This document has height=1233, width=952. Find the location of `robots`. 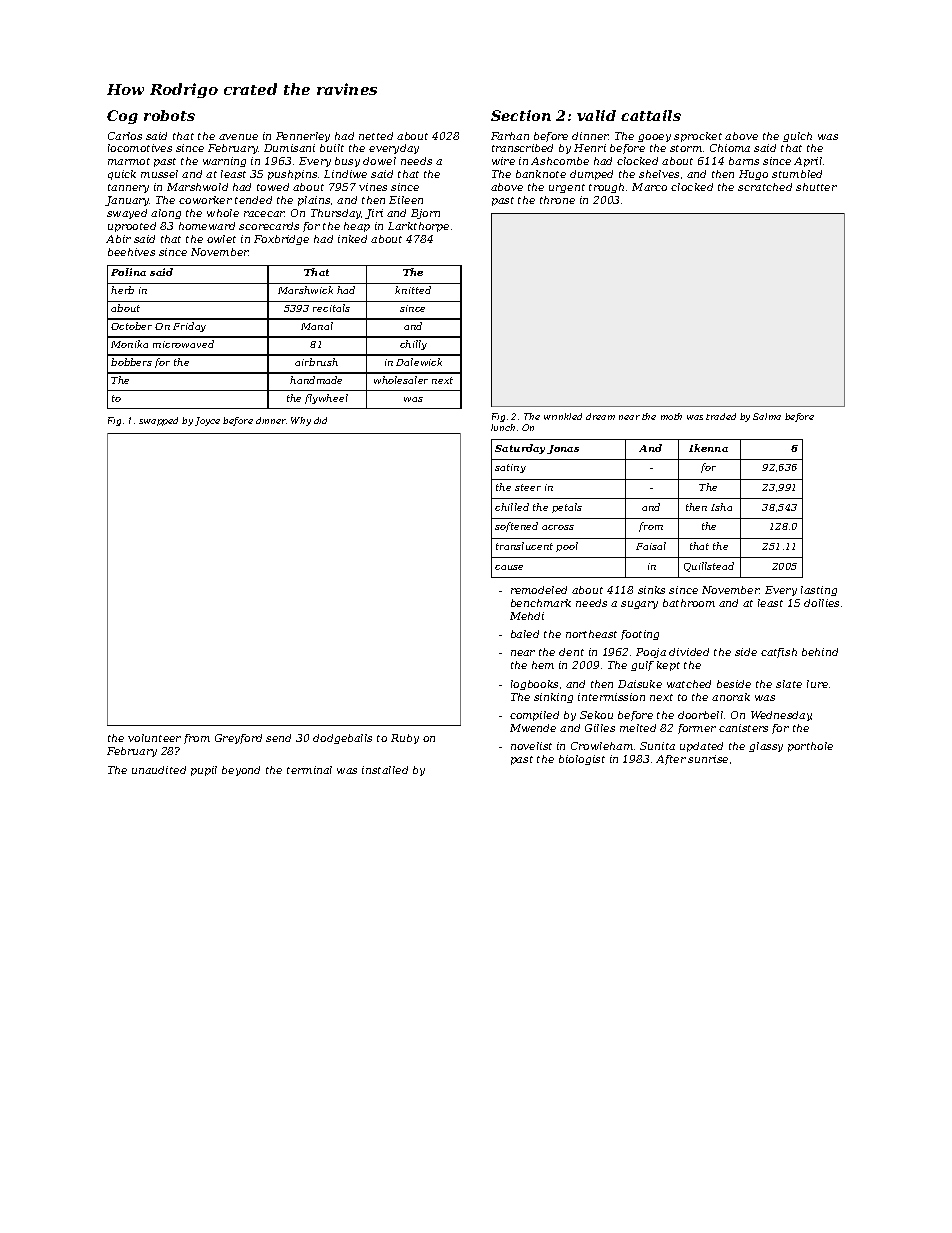

robots is located at coordinates (169, 115).
